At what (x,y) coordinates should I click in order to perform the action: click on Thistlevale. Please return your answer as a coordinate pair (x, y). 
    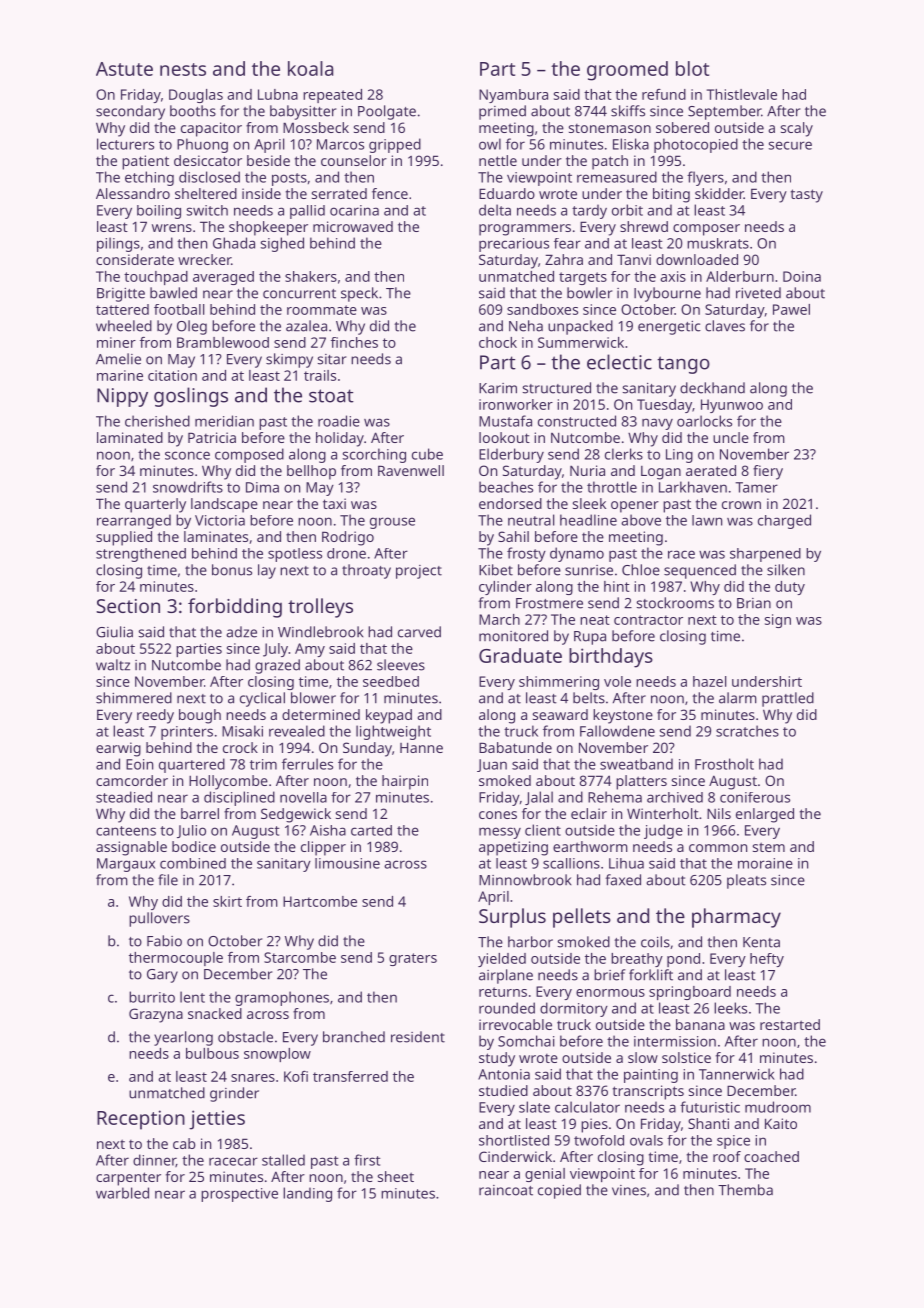
    Looking at the image, I should click on (742, 94).
